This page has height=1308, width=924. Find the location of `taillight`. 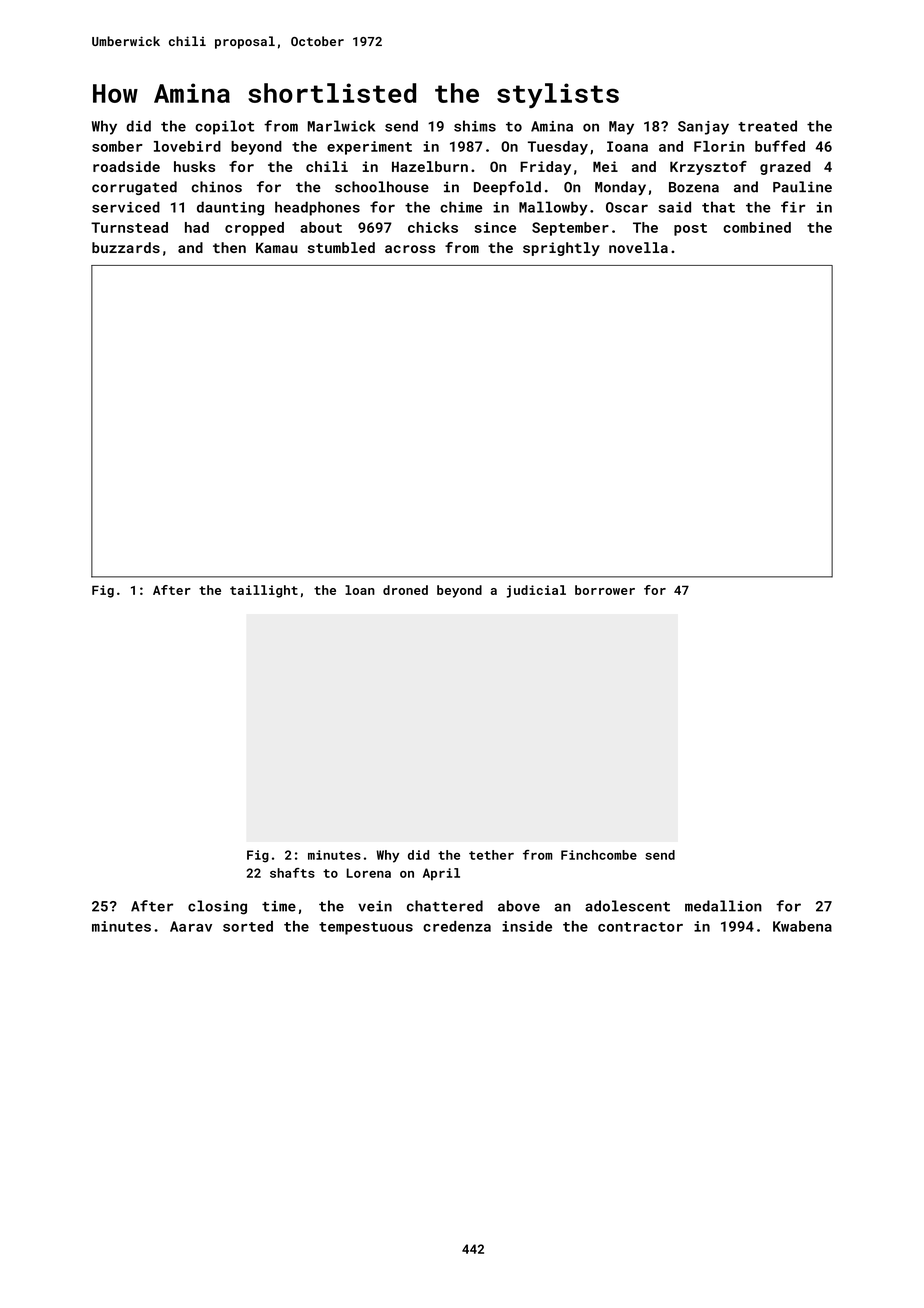

taillight is located at coordinates (264, 591).
